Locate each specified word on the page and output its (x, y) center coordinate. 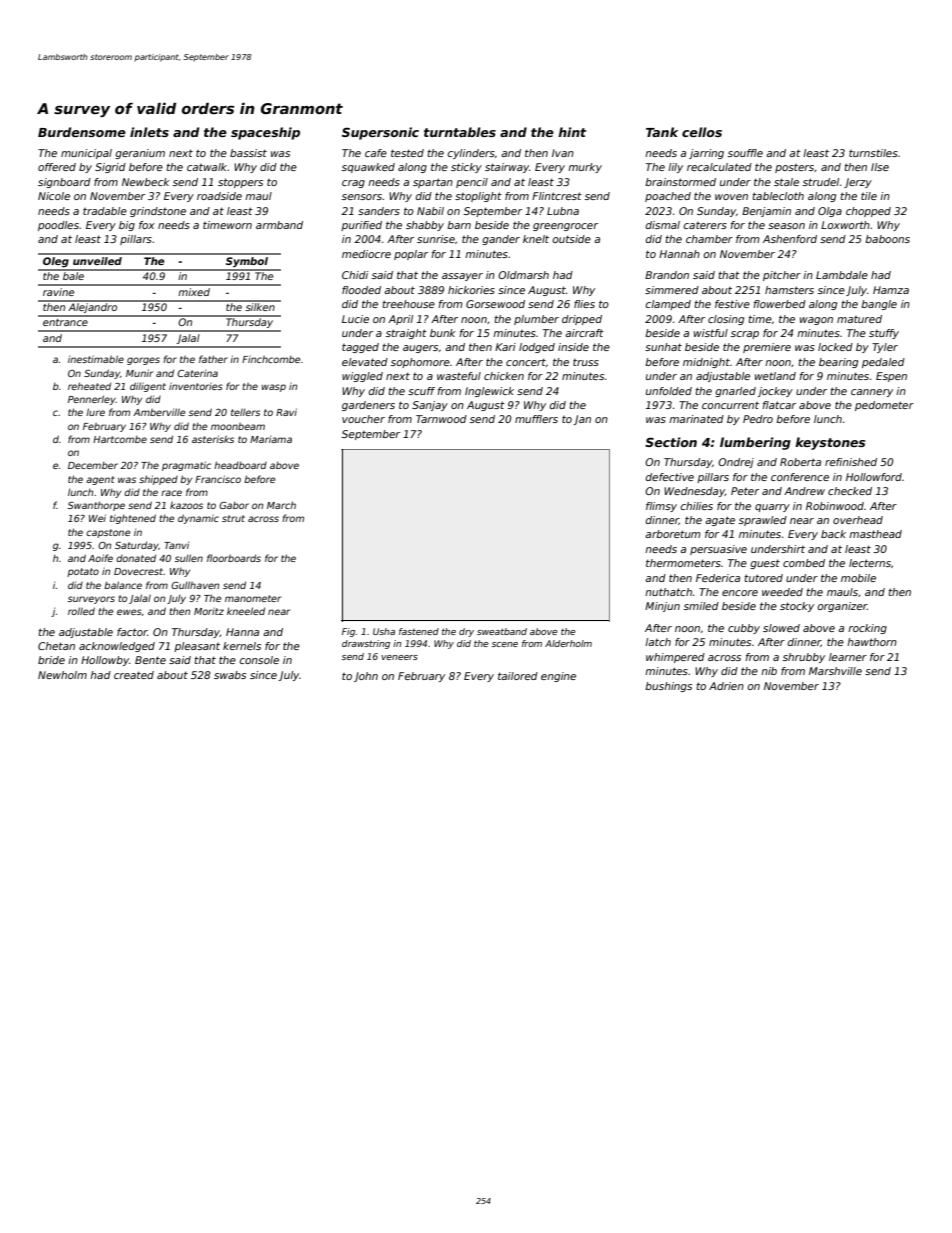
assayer (462, 277)
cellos (702, 132)
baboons (887, 239)
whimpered (675, 658)
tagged (360, 348)
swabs (230, 675)
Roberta (800, 462)
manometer (253, 598)
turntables (460, 132)
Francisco (218, 479)
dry (466, 632)
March (281, 505)
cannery (872, 393)
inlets (149, 132)
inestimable (96, 359)
